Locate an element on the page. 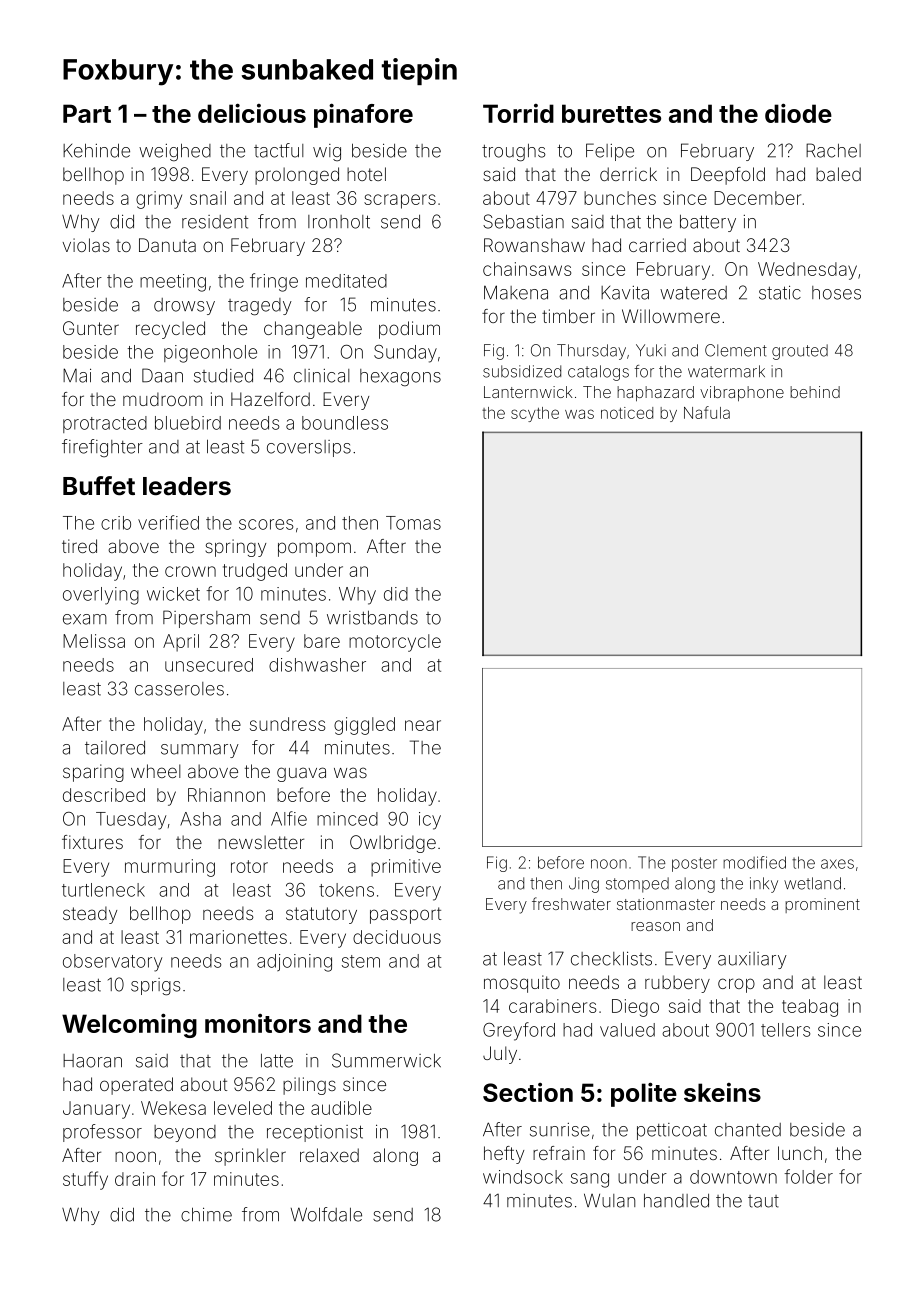 Image resolution: width=924 pixels, height=1308 pixels. chime is located at coordinates (206, 1214).
